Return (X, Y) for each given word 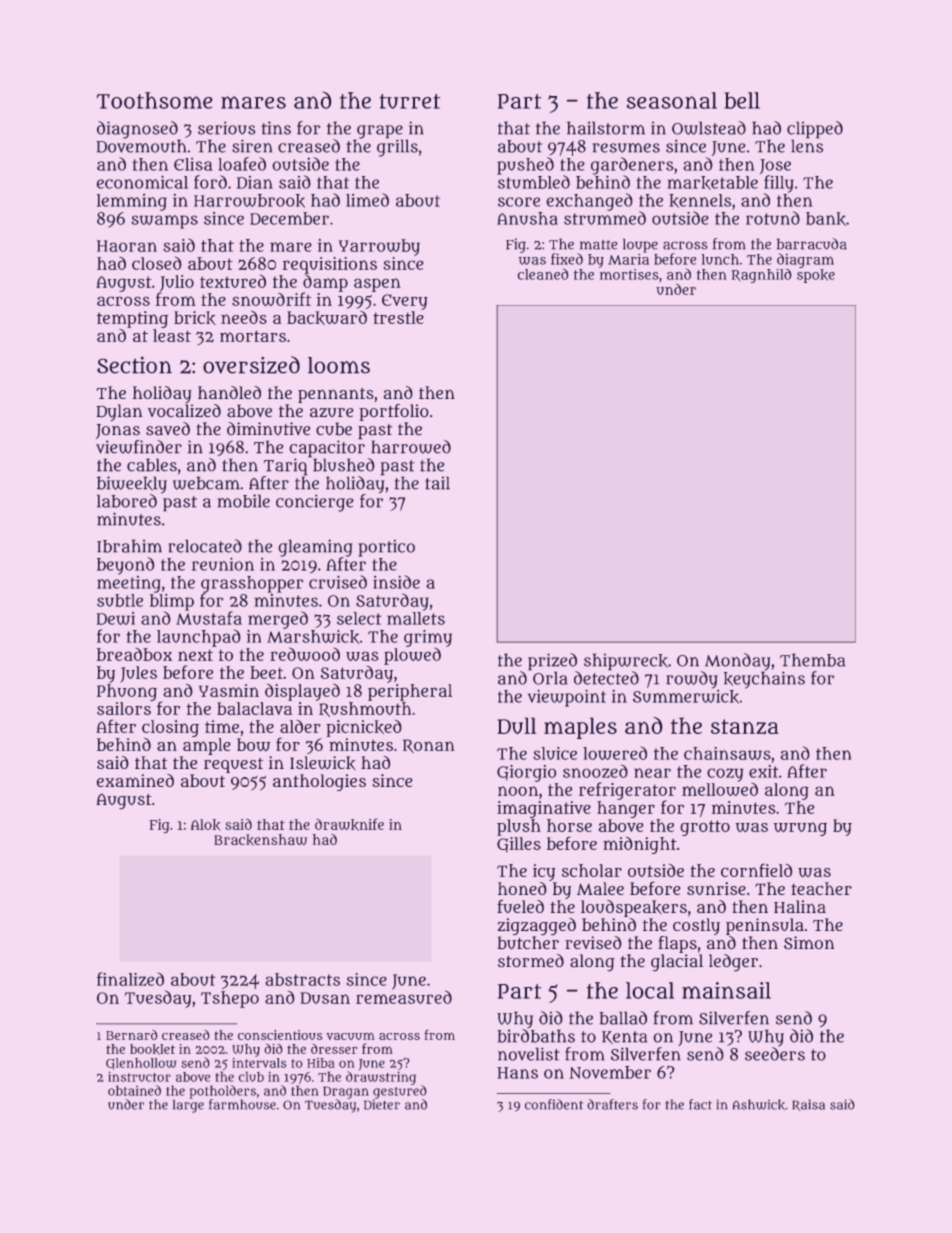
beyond (126, 566)
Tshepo (230, 999)
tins (276, 128)
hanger (626, 809)
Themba (812, 660)
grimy (428, 638)
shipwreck (626, 662)
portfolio (394, 412)
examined (135, 780)
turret (409, 101)
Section (134, 365)
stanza (745, 726)
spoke (816, 276)
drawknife (349, 824)
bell (742, 100)
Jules (138, 674)
